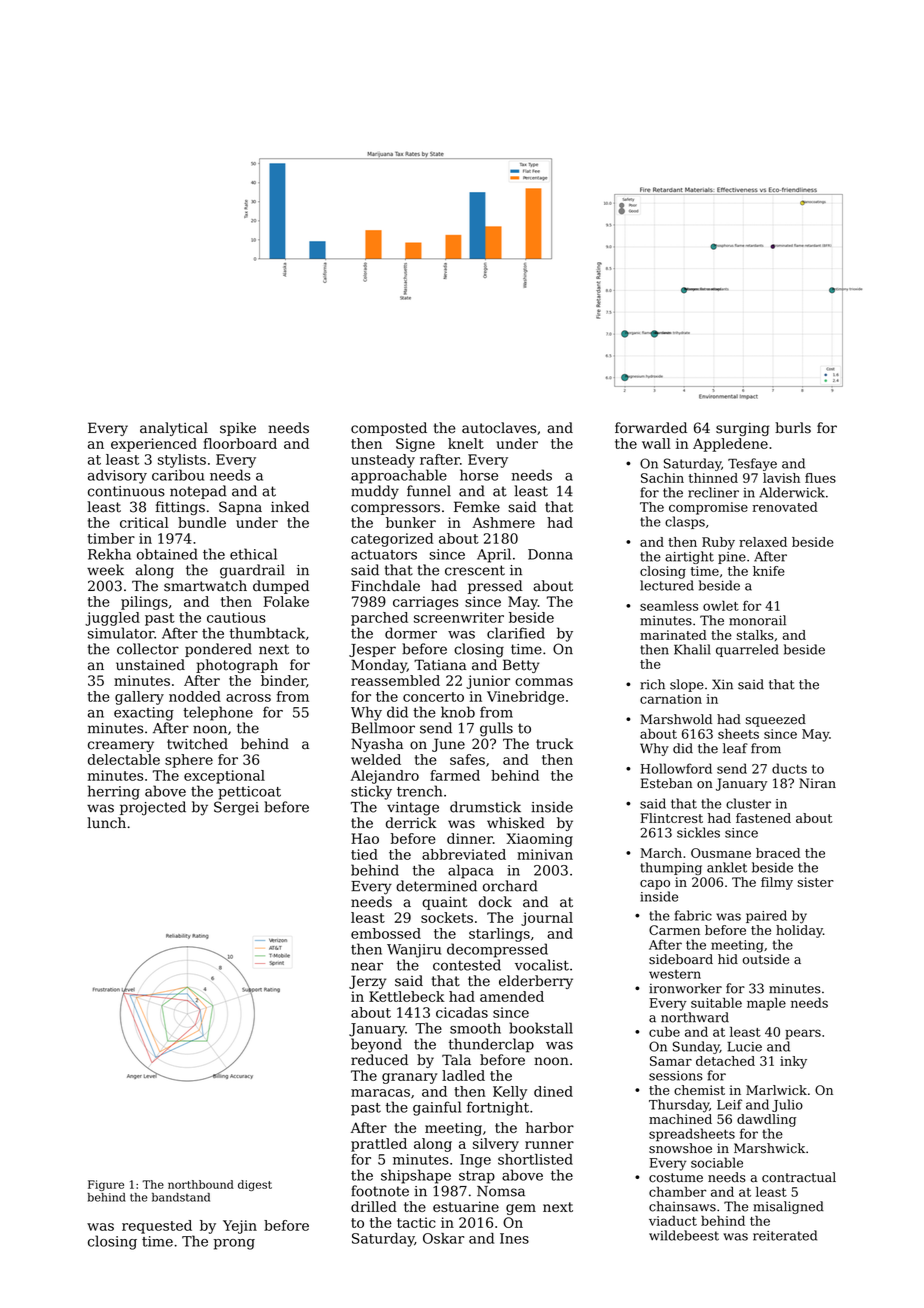  What do you see at coordinates (672, 818) in the screenshot?
I see `Flintcrest` at bounding box center [672, 818].
